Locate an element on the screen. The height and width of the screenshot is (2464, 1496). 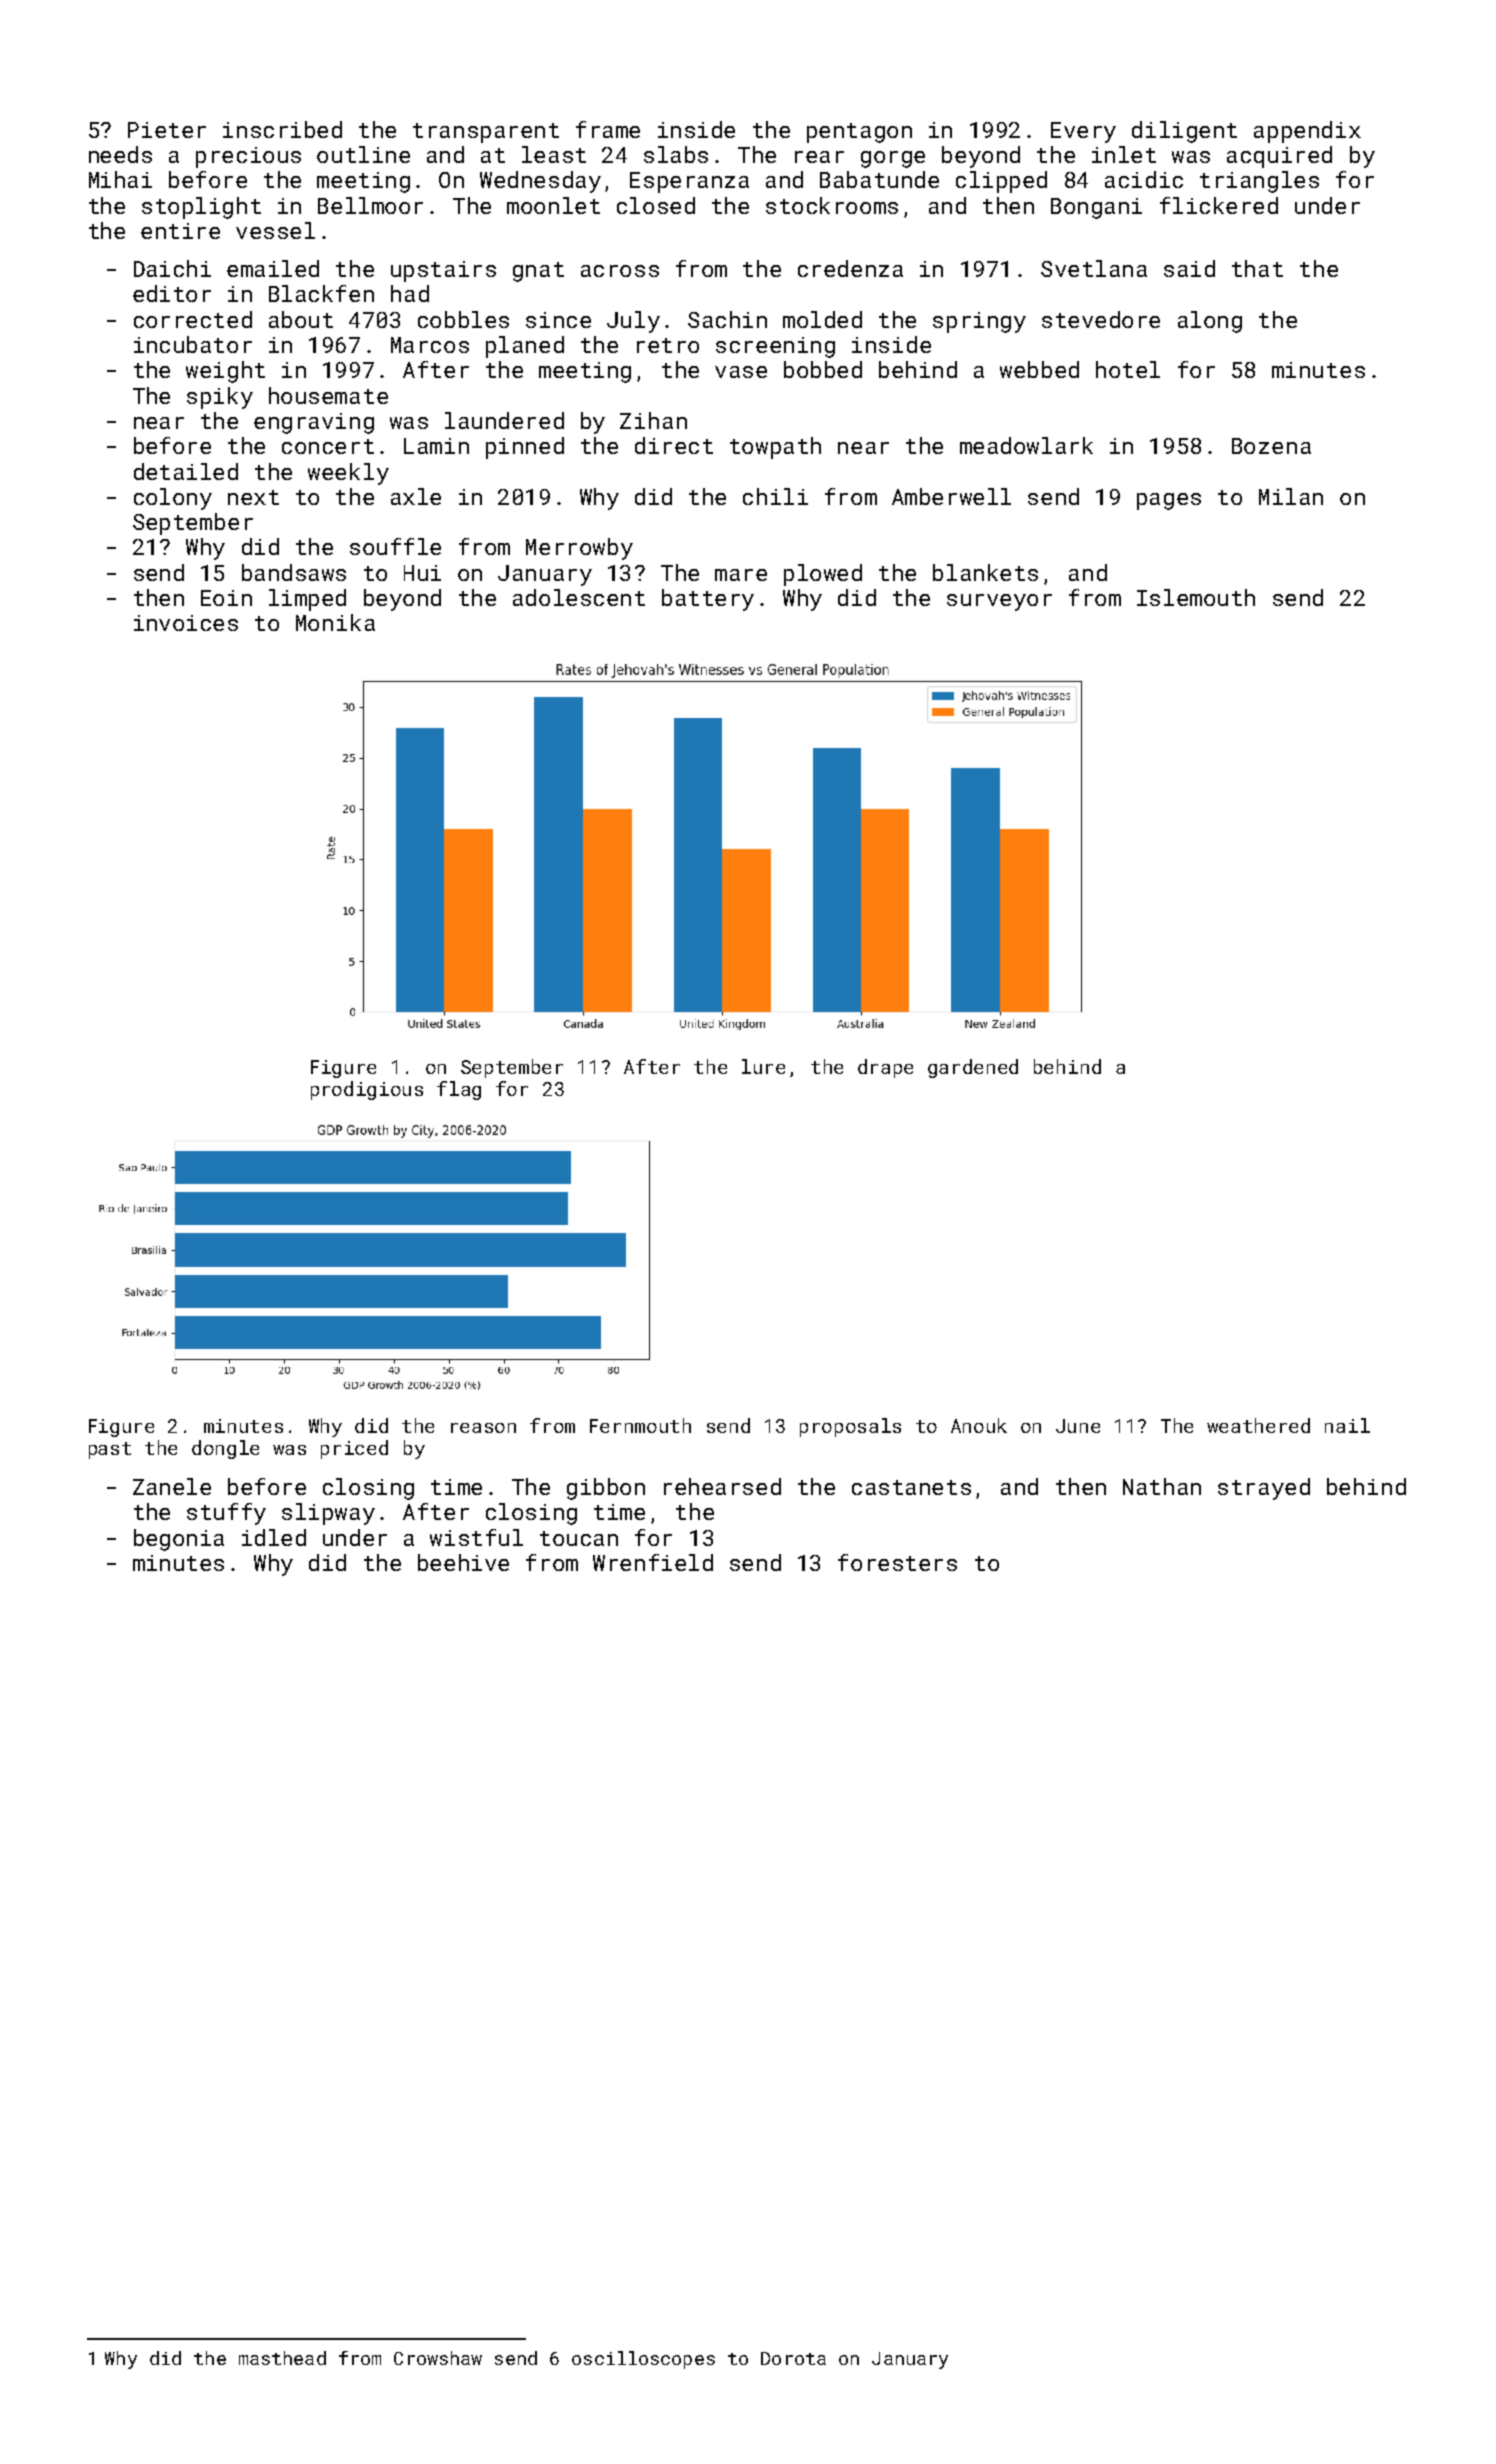
oscilloscopes is located at coordinates (643, 2360).
